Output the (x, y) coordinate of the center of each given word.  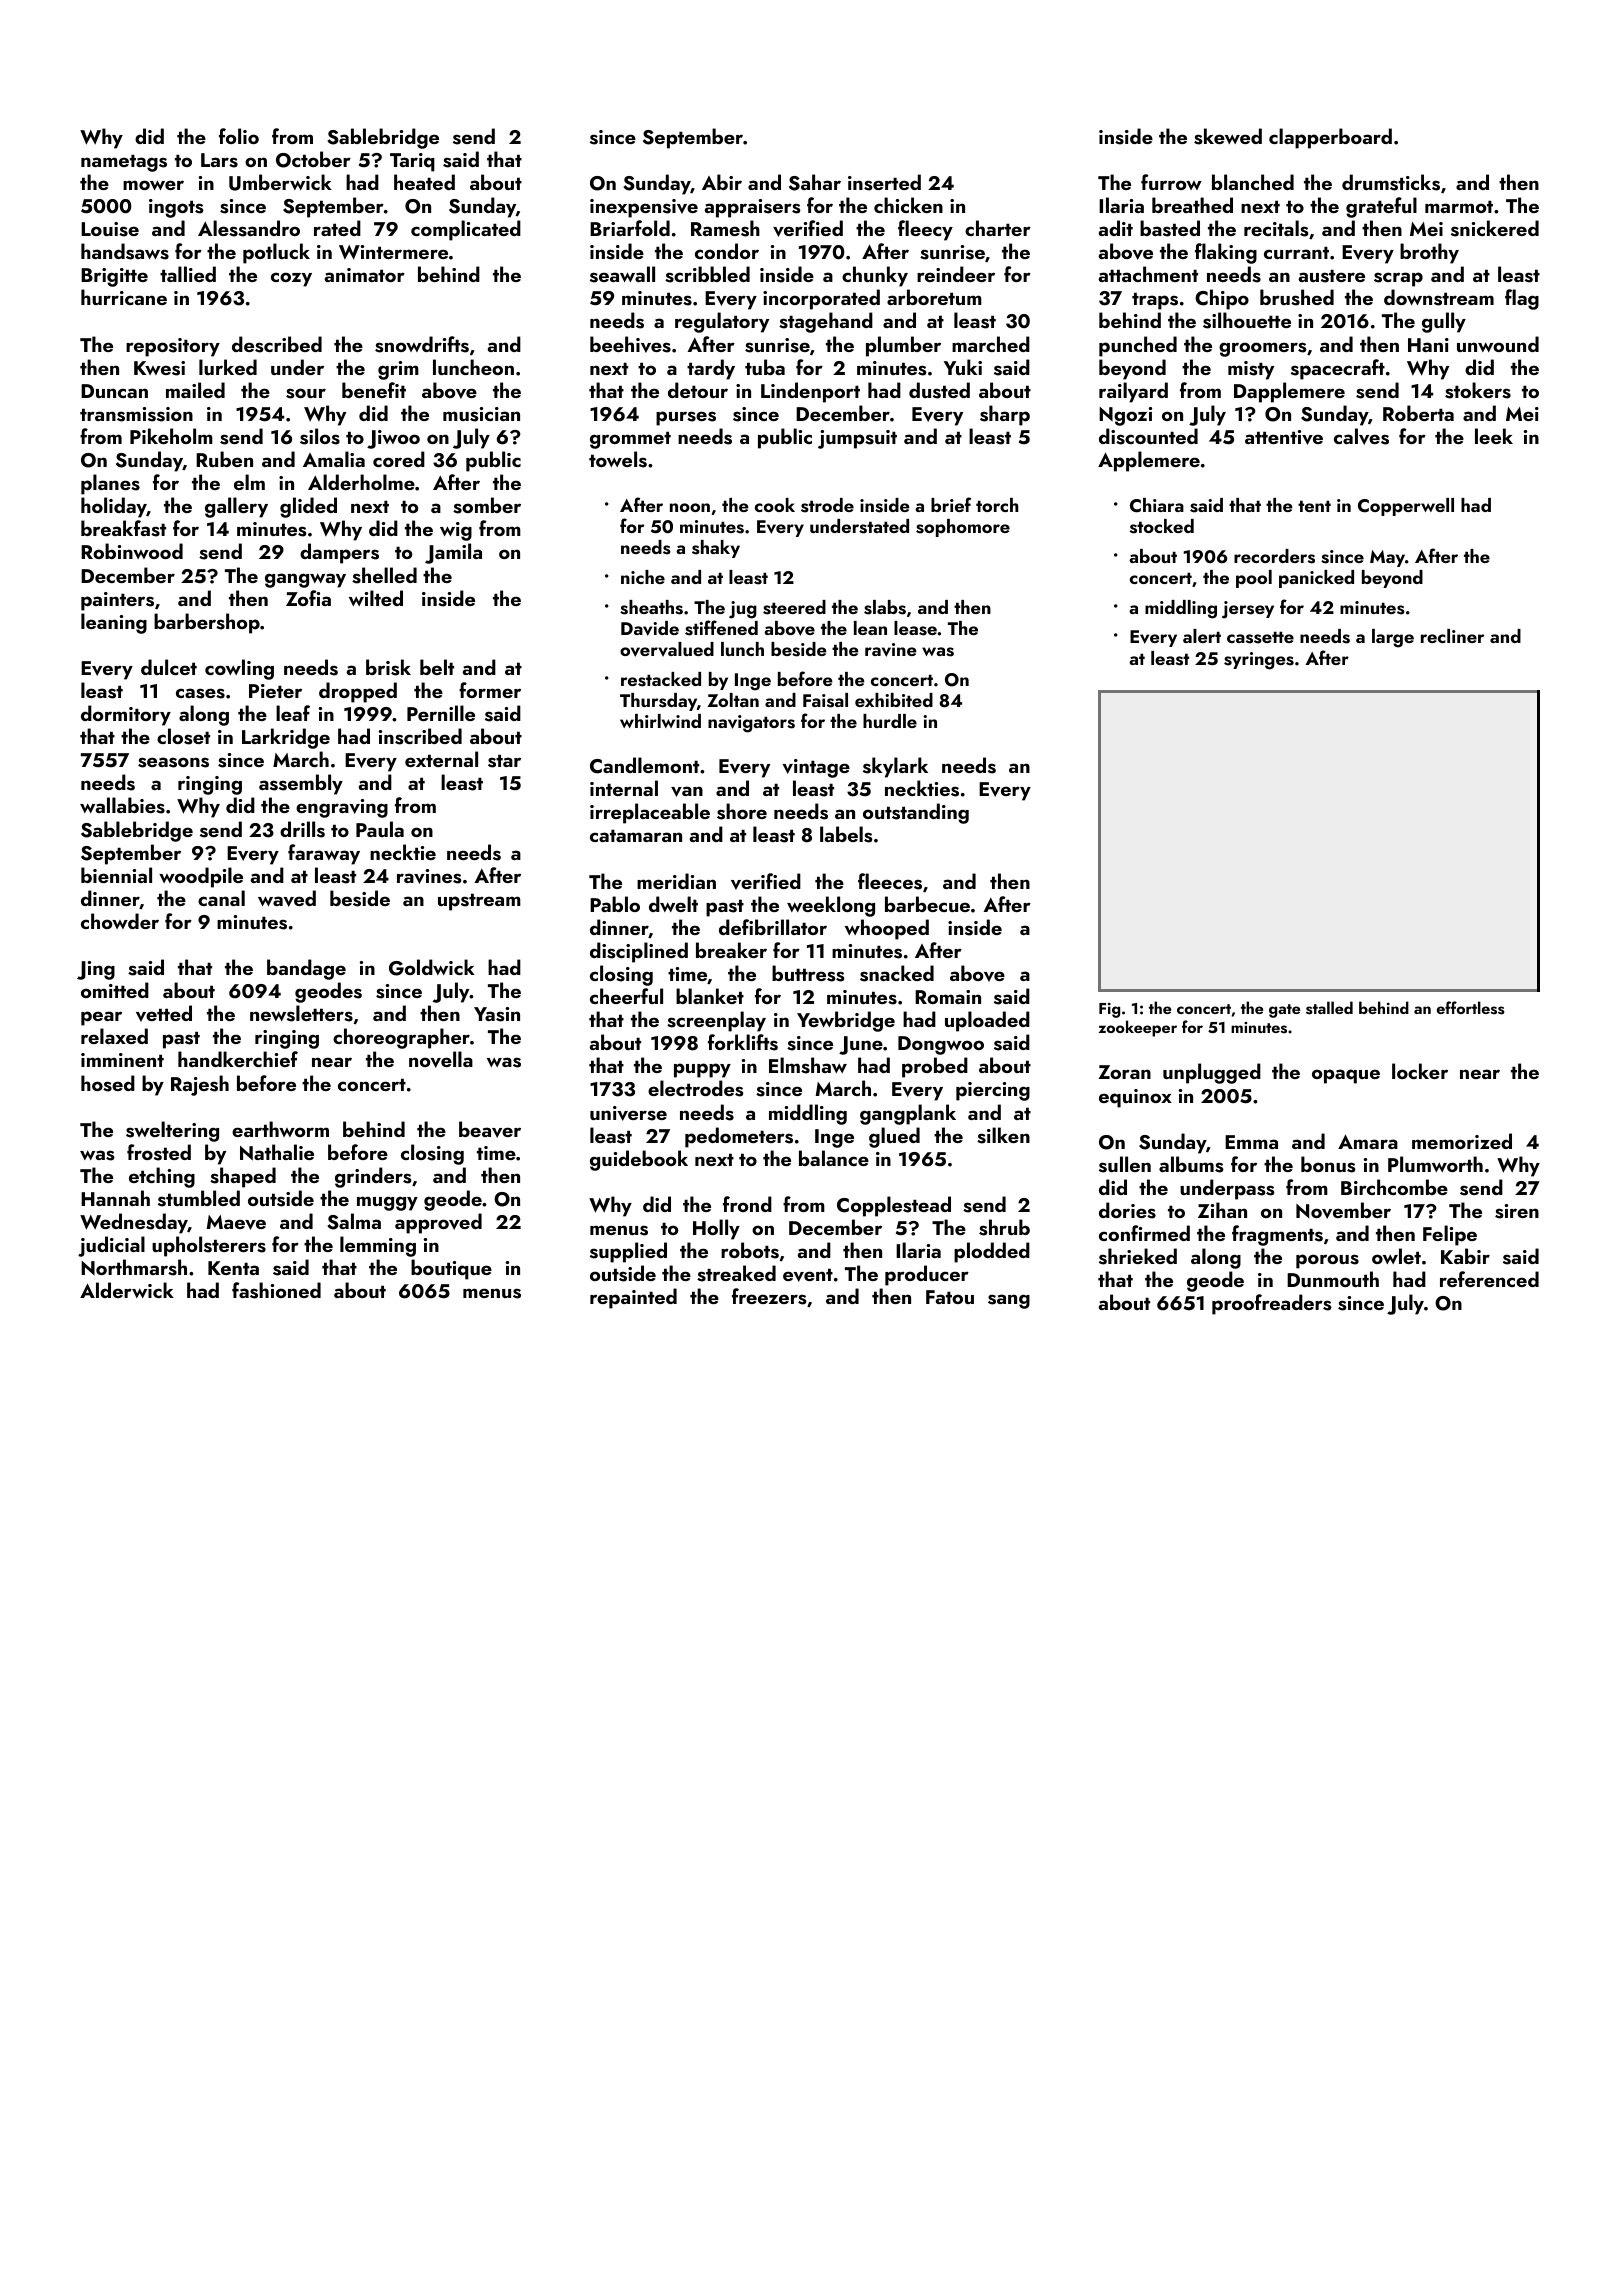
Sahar (815, 182)
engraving (342, 808)
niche (643, 577)
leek (1494, 436)
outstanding (916, 813)
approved (438, 1223)
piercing (993, 1091)
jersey (1248, 610)
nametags (124, 163)
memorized (1462, 1141)
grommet (630, 440)
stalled (1329, 1008)
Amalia (334, 459)
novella (441, 1059)
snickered (1495, 228)
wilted (376, 598)
